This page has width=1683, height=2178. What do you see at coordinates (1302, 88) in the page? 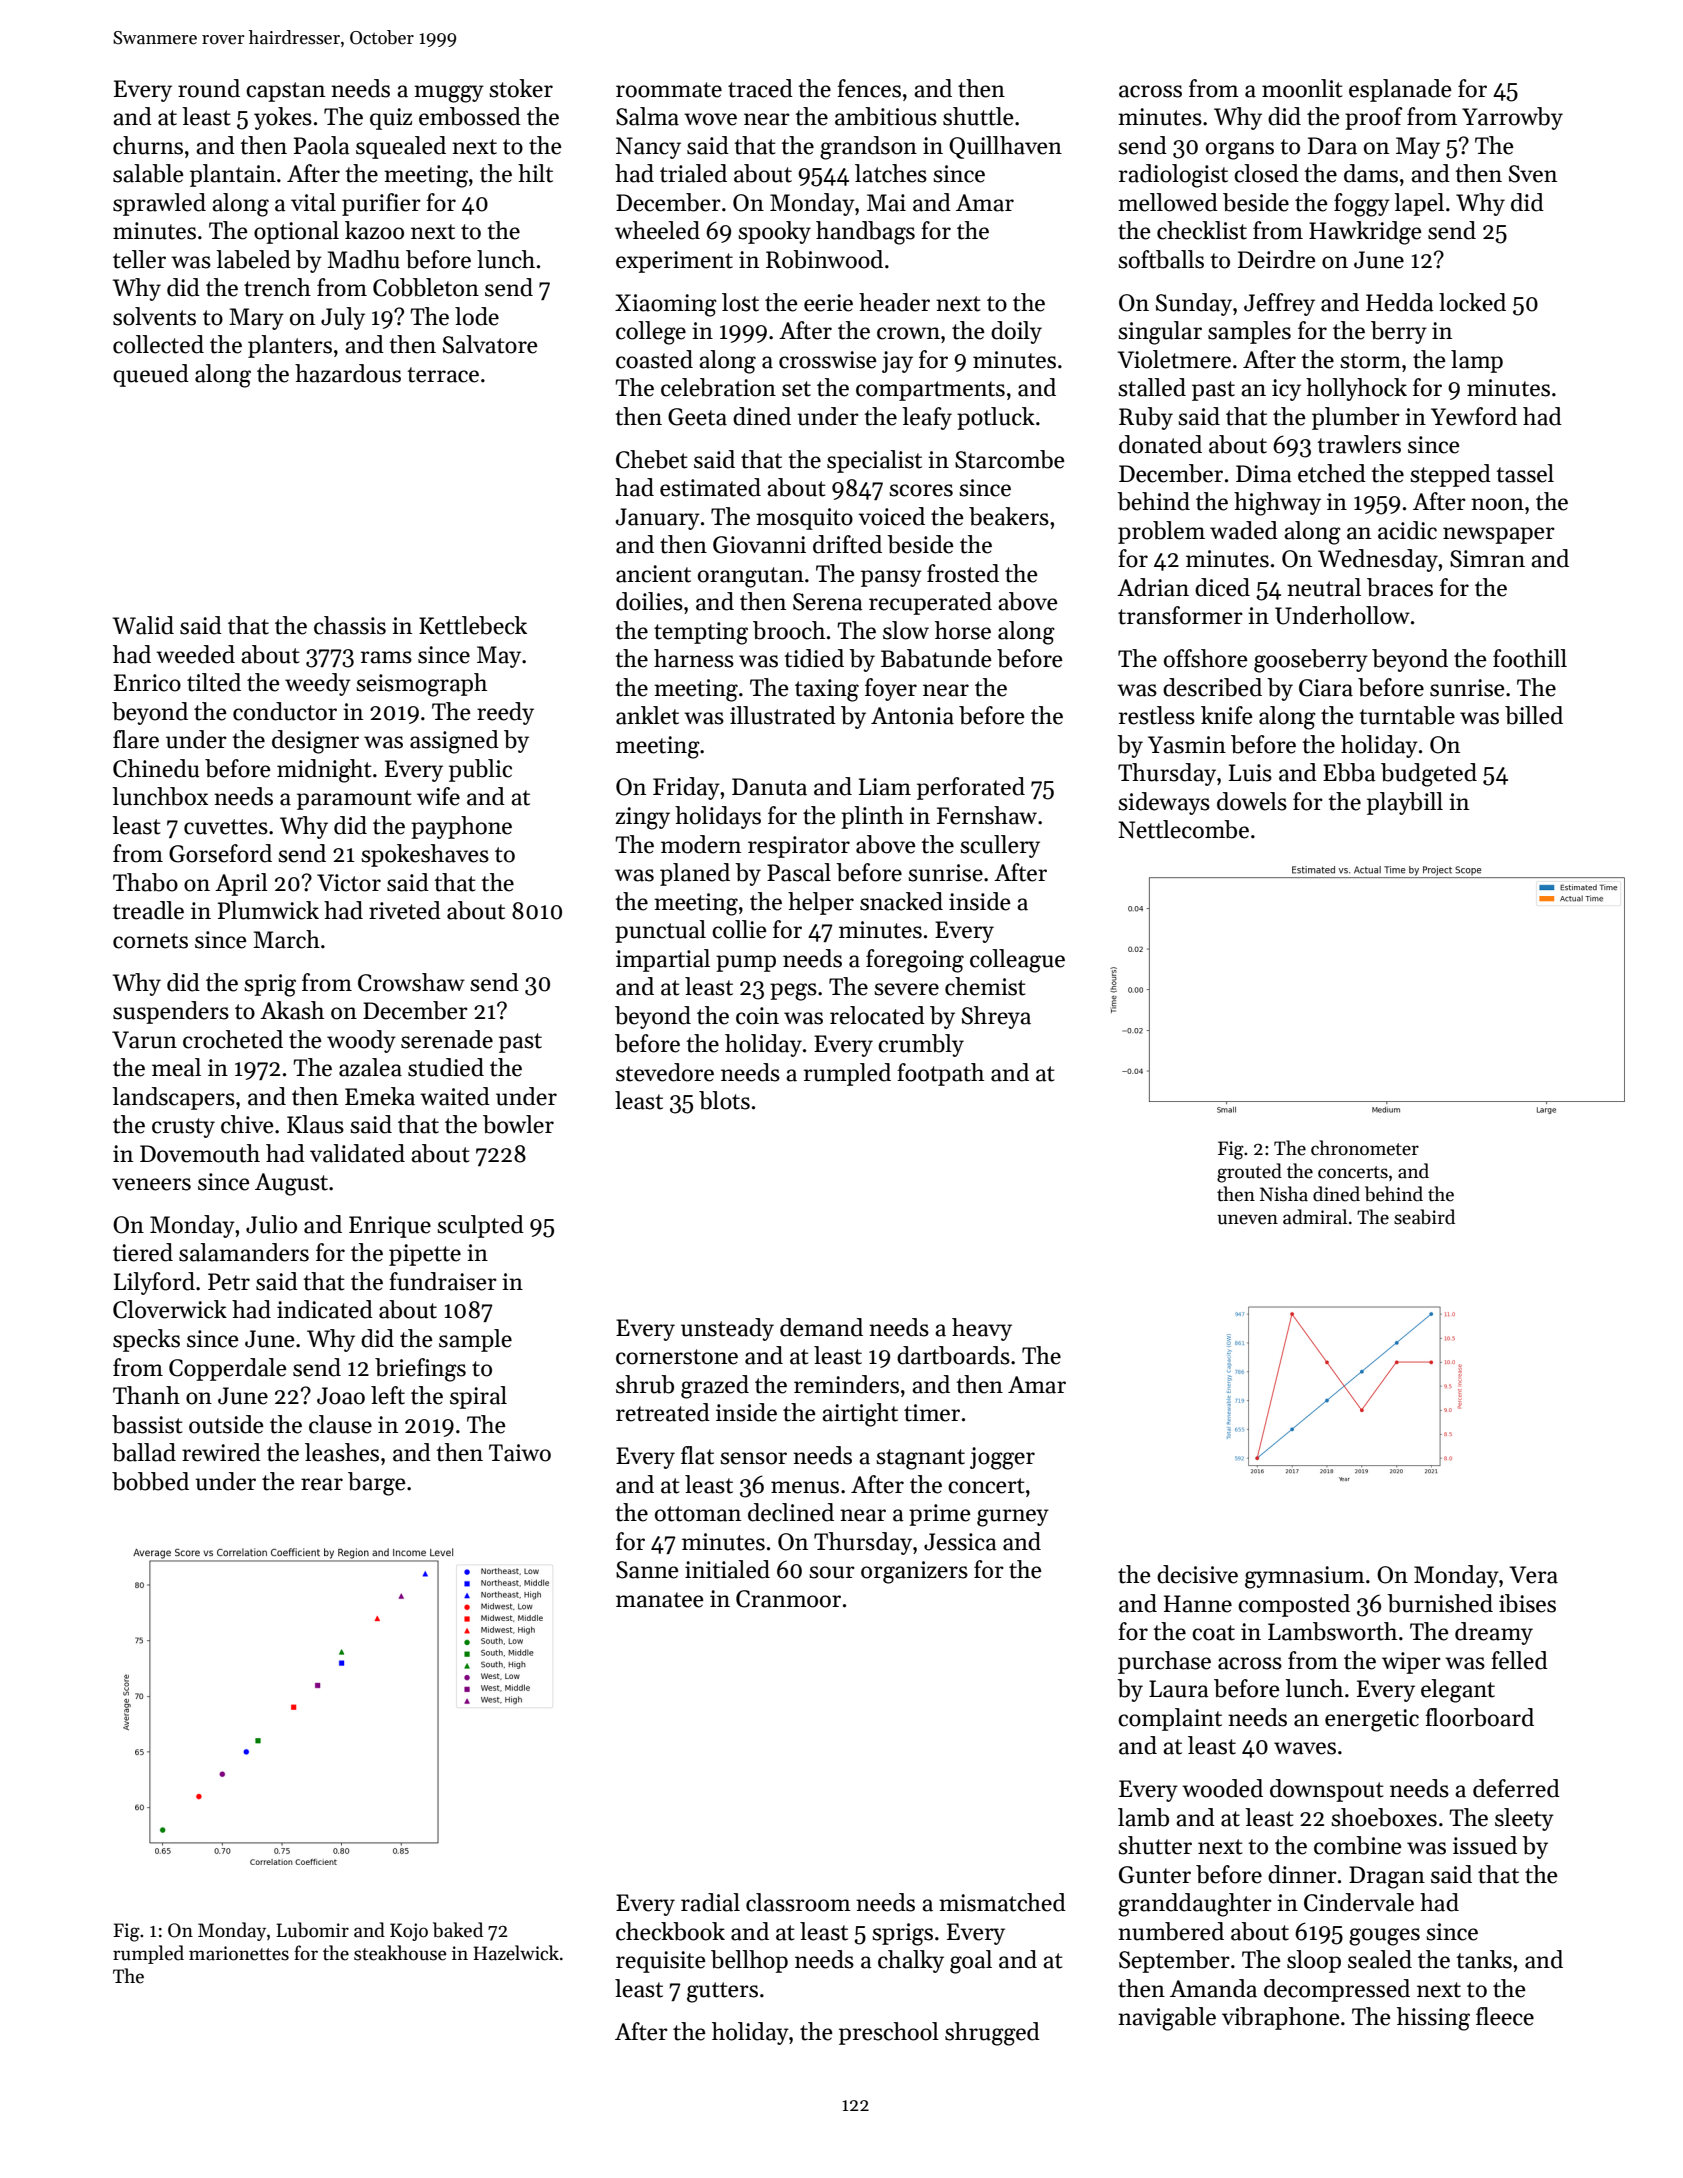
I see `moonlit` at bounding box center [1302, 88].
